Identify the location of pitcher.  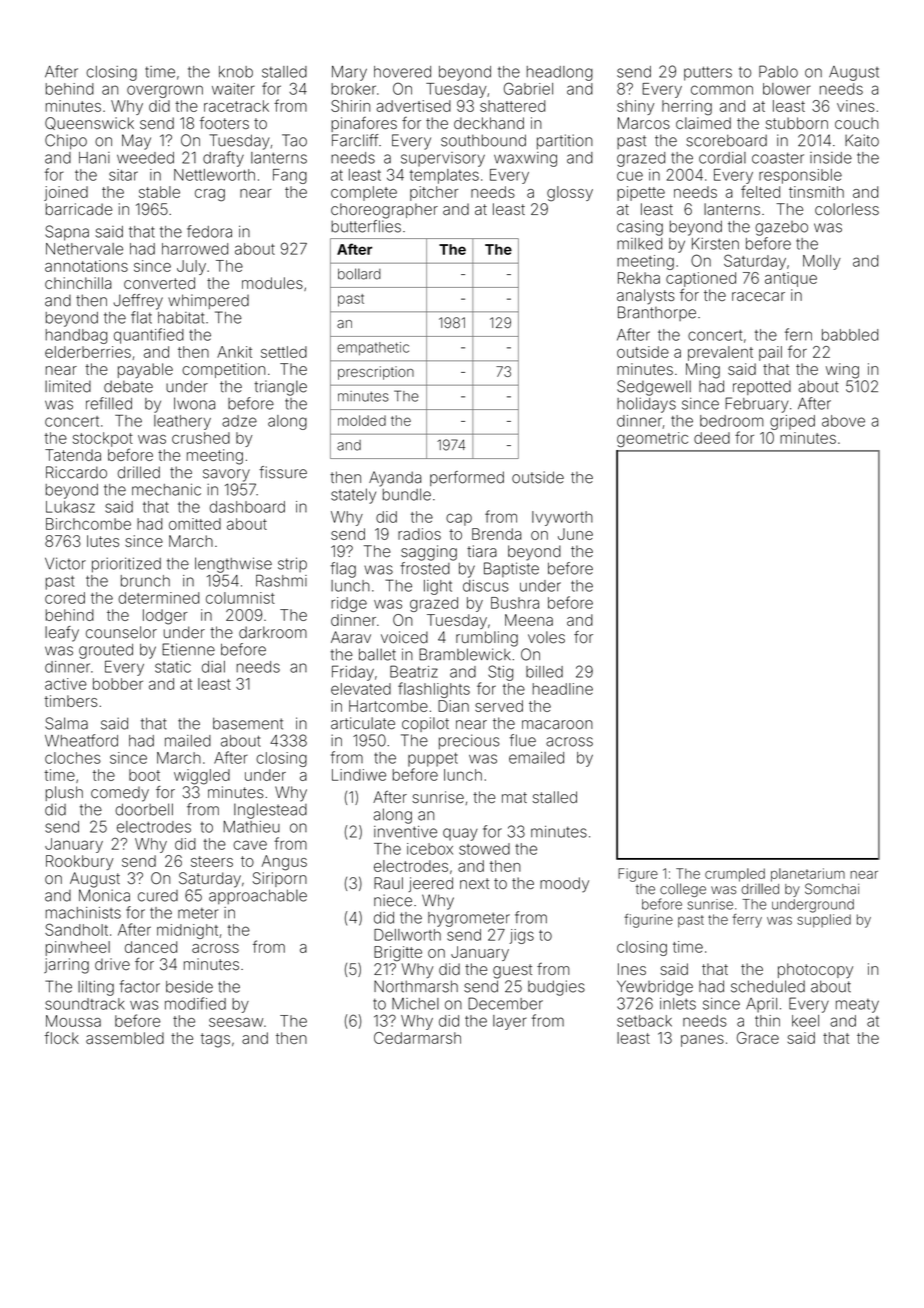
(434, 193).
